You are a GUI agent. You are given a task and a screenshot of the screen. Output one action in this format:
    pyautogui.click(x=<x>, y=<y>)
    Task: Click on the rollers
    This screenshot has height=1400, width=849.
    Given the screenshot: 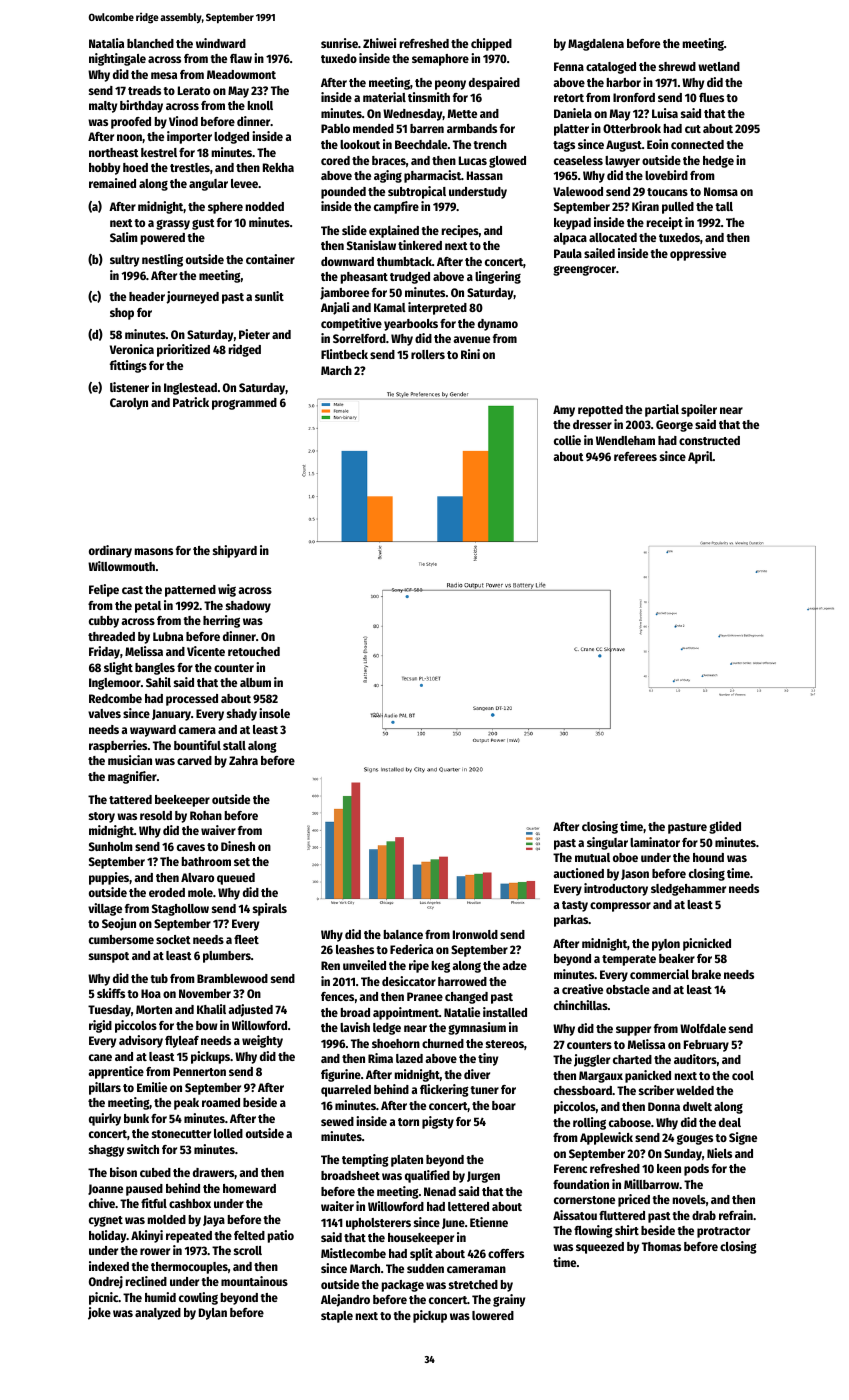 What is the action you would take?
    pyautogui.click(x=428, y=354)
